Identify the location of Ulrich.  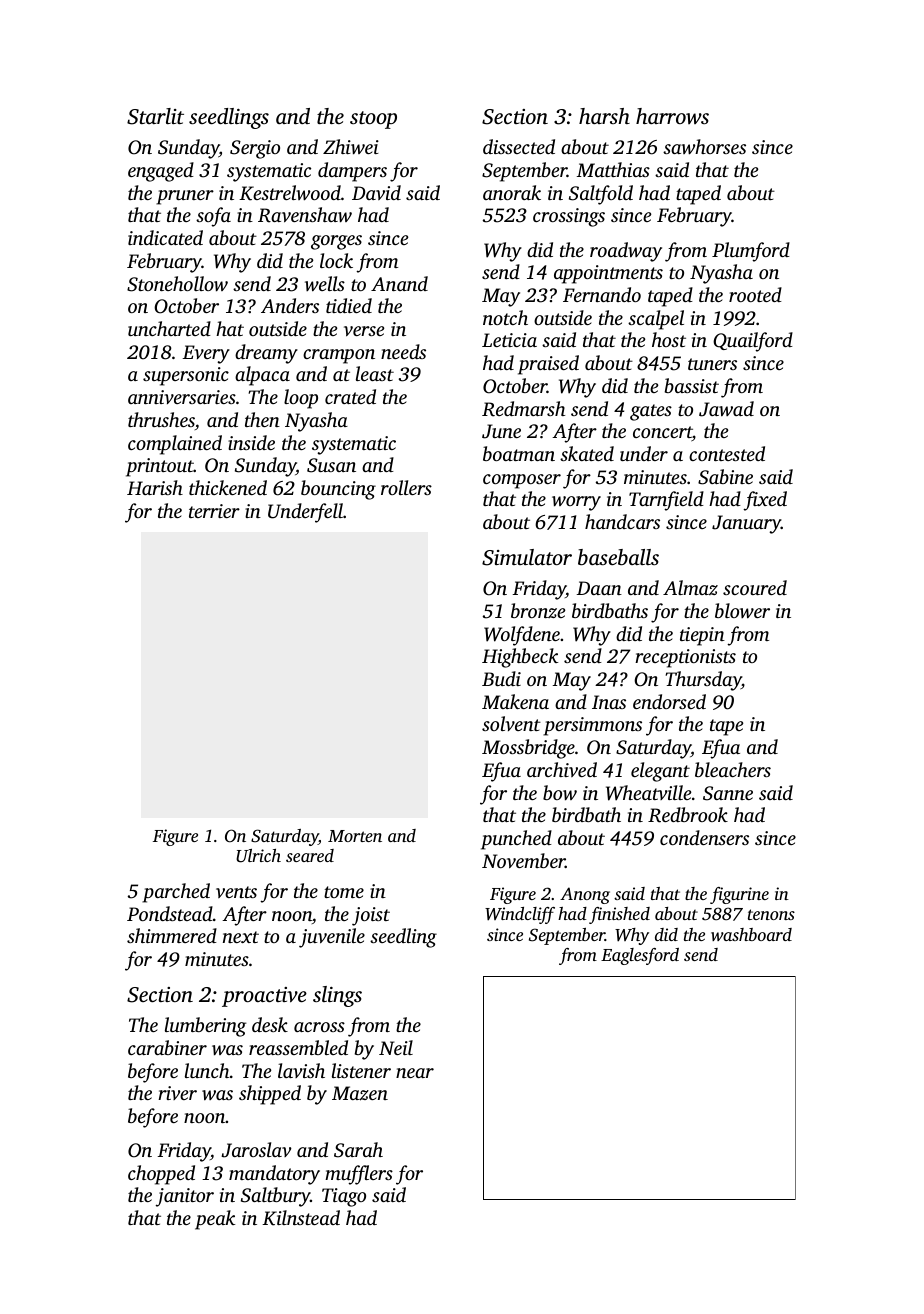
(258, 856).
